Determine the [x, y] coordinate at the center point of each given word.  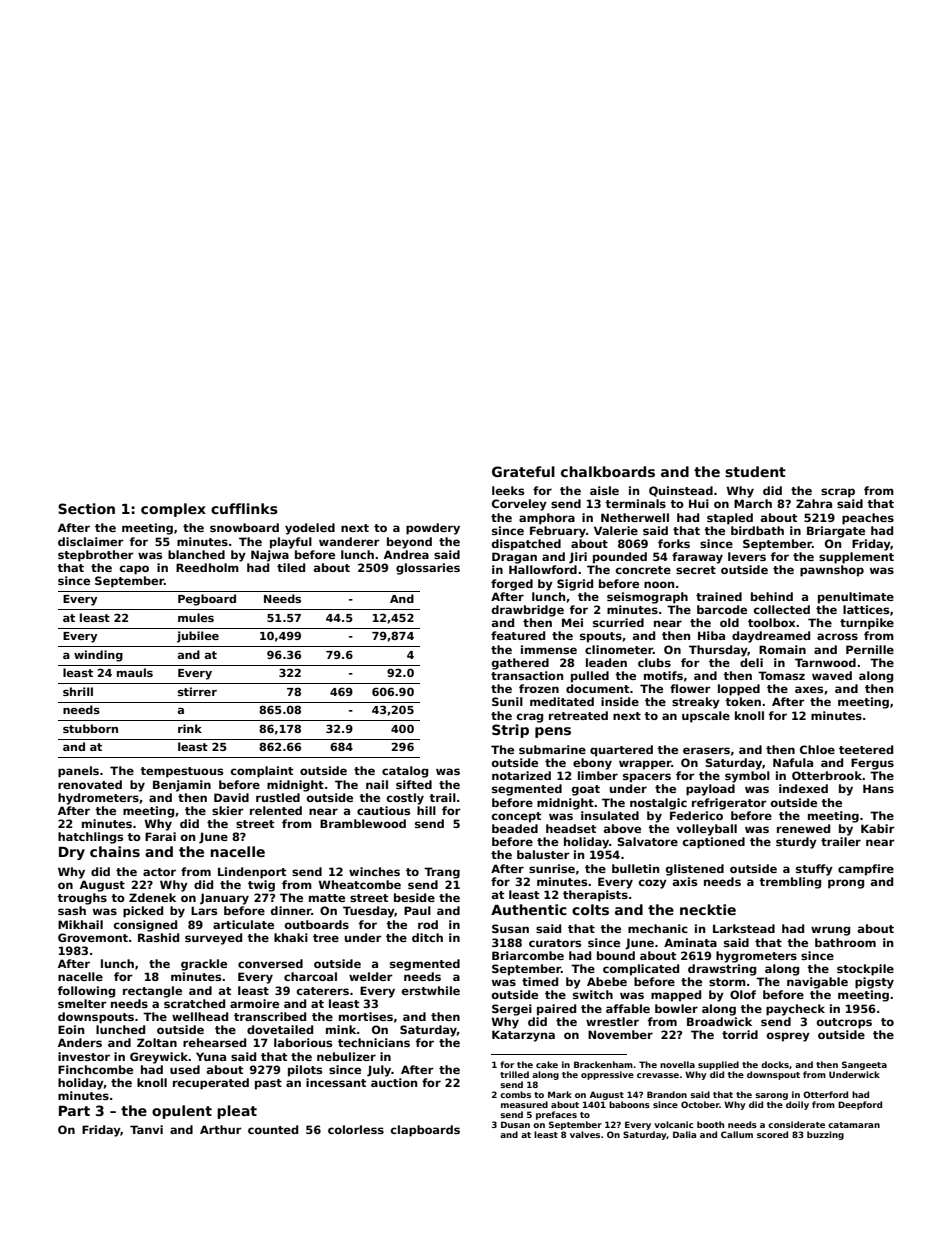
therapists [595, 896]
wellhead [200, 1016]
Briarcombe [528, 955]
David [231, 797]
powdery [433, 529]
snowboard [244, 527]
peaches [868, 519]
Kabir [878, 828]
